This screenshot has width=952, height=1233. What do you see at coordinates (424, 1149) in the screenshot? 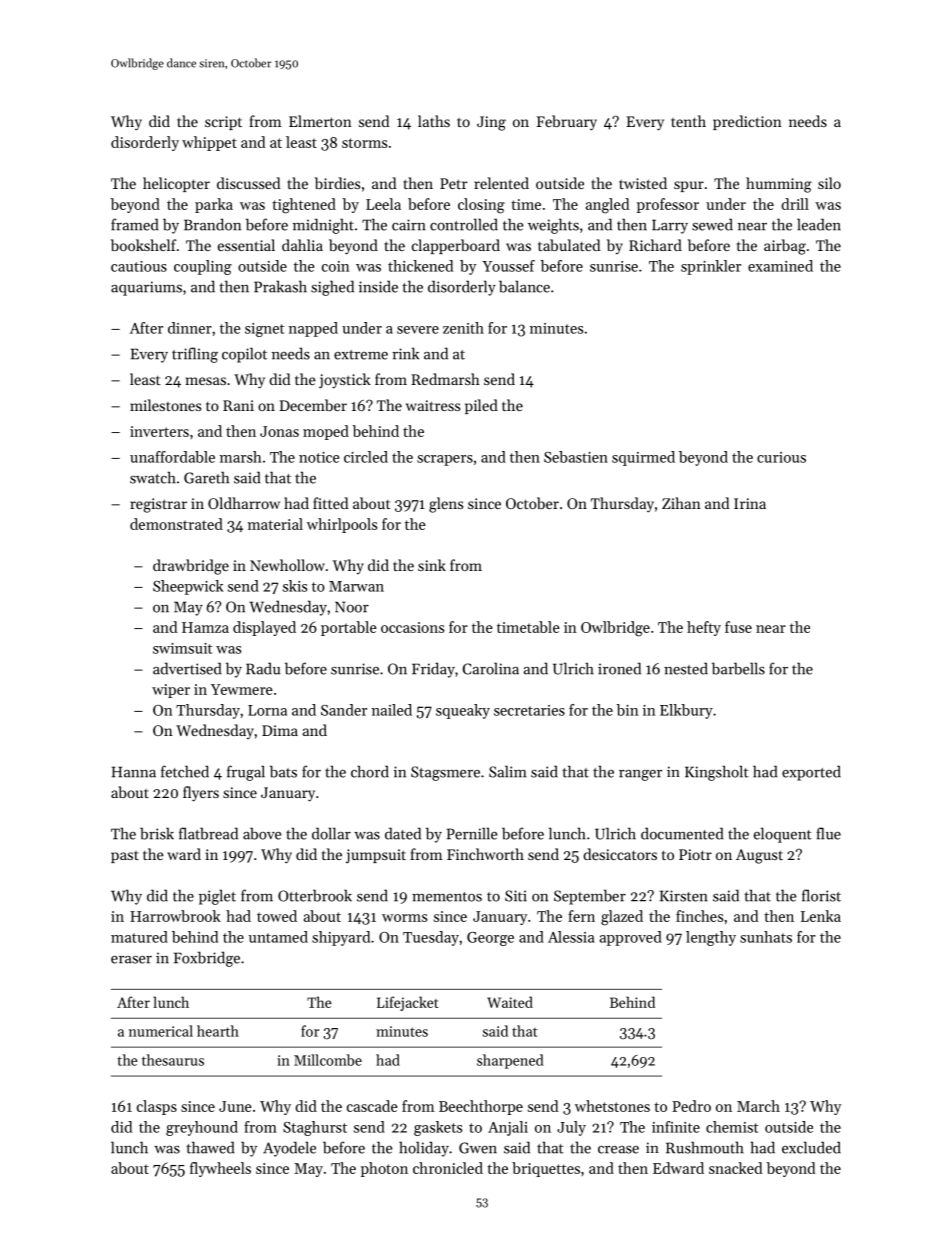
I see `holiday` at bounding box center [424, 1149].
